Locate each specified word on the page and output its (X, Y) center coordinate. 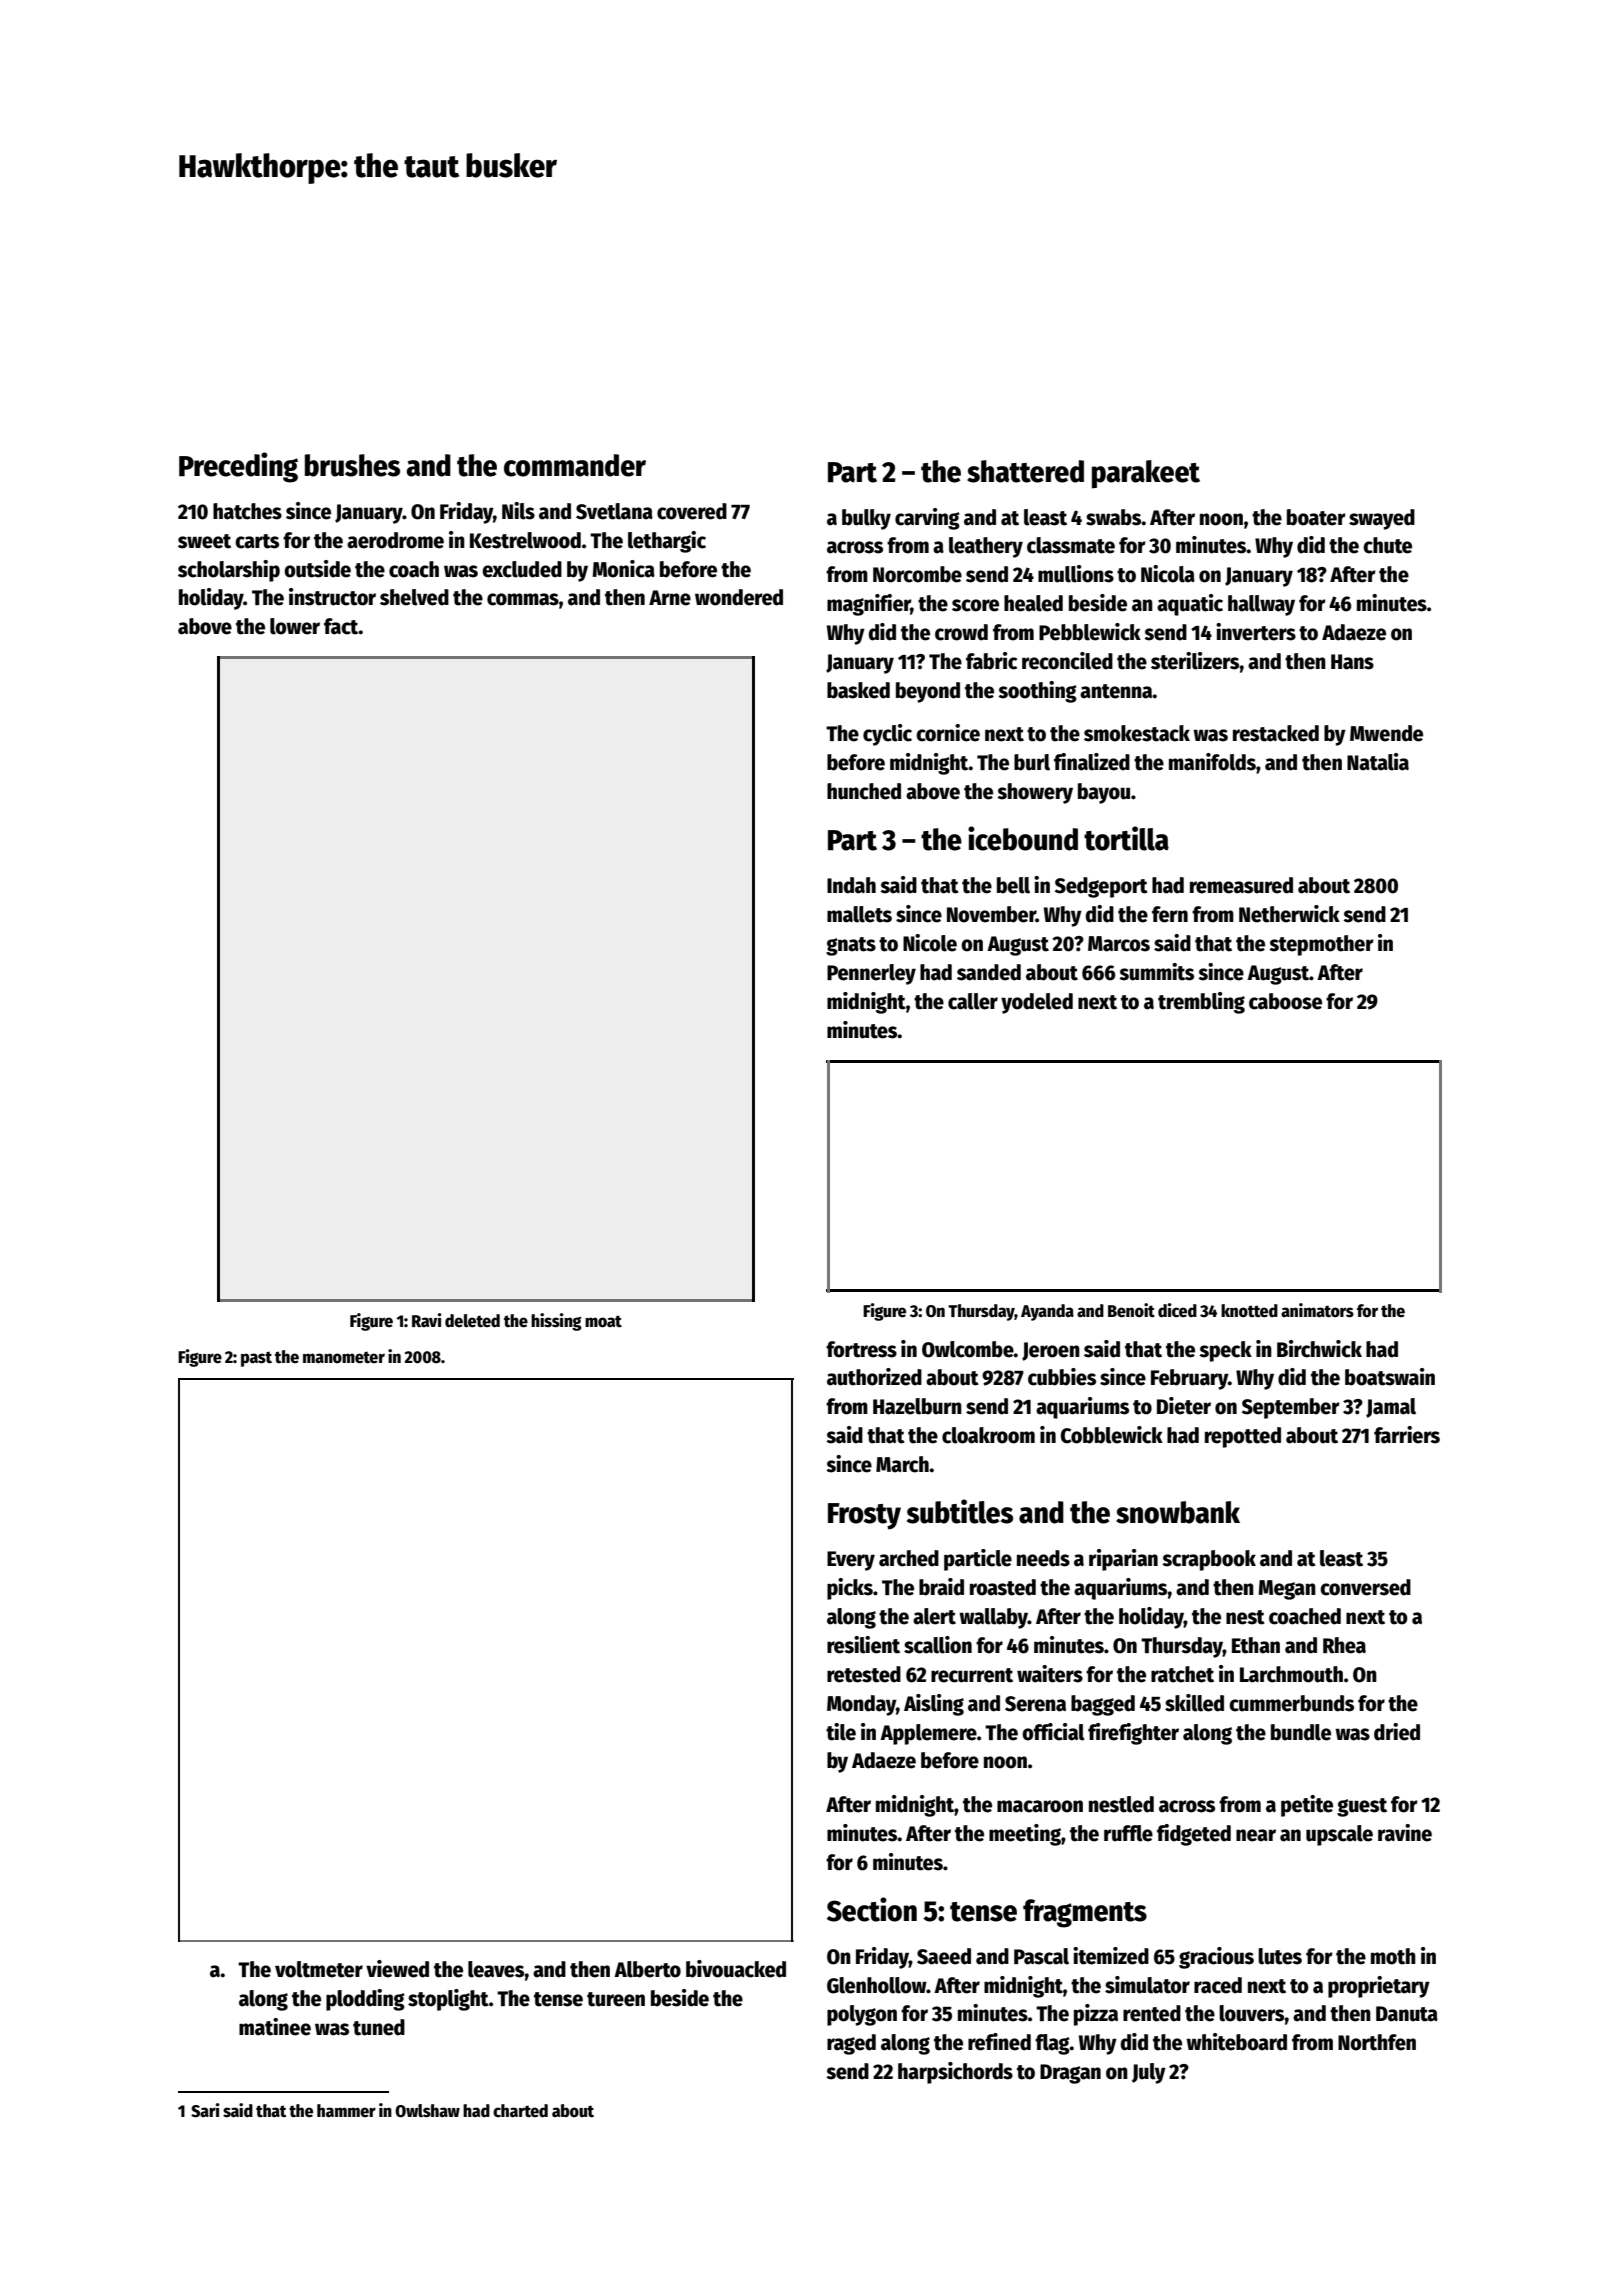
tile (841, 1732)
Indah (851, 885)
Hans (1352, 662)
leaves (496, 1969)
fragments (1085, 1913)
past (256, 1359)
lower (295, 626)
